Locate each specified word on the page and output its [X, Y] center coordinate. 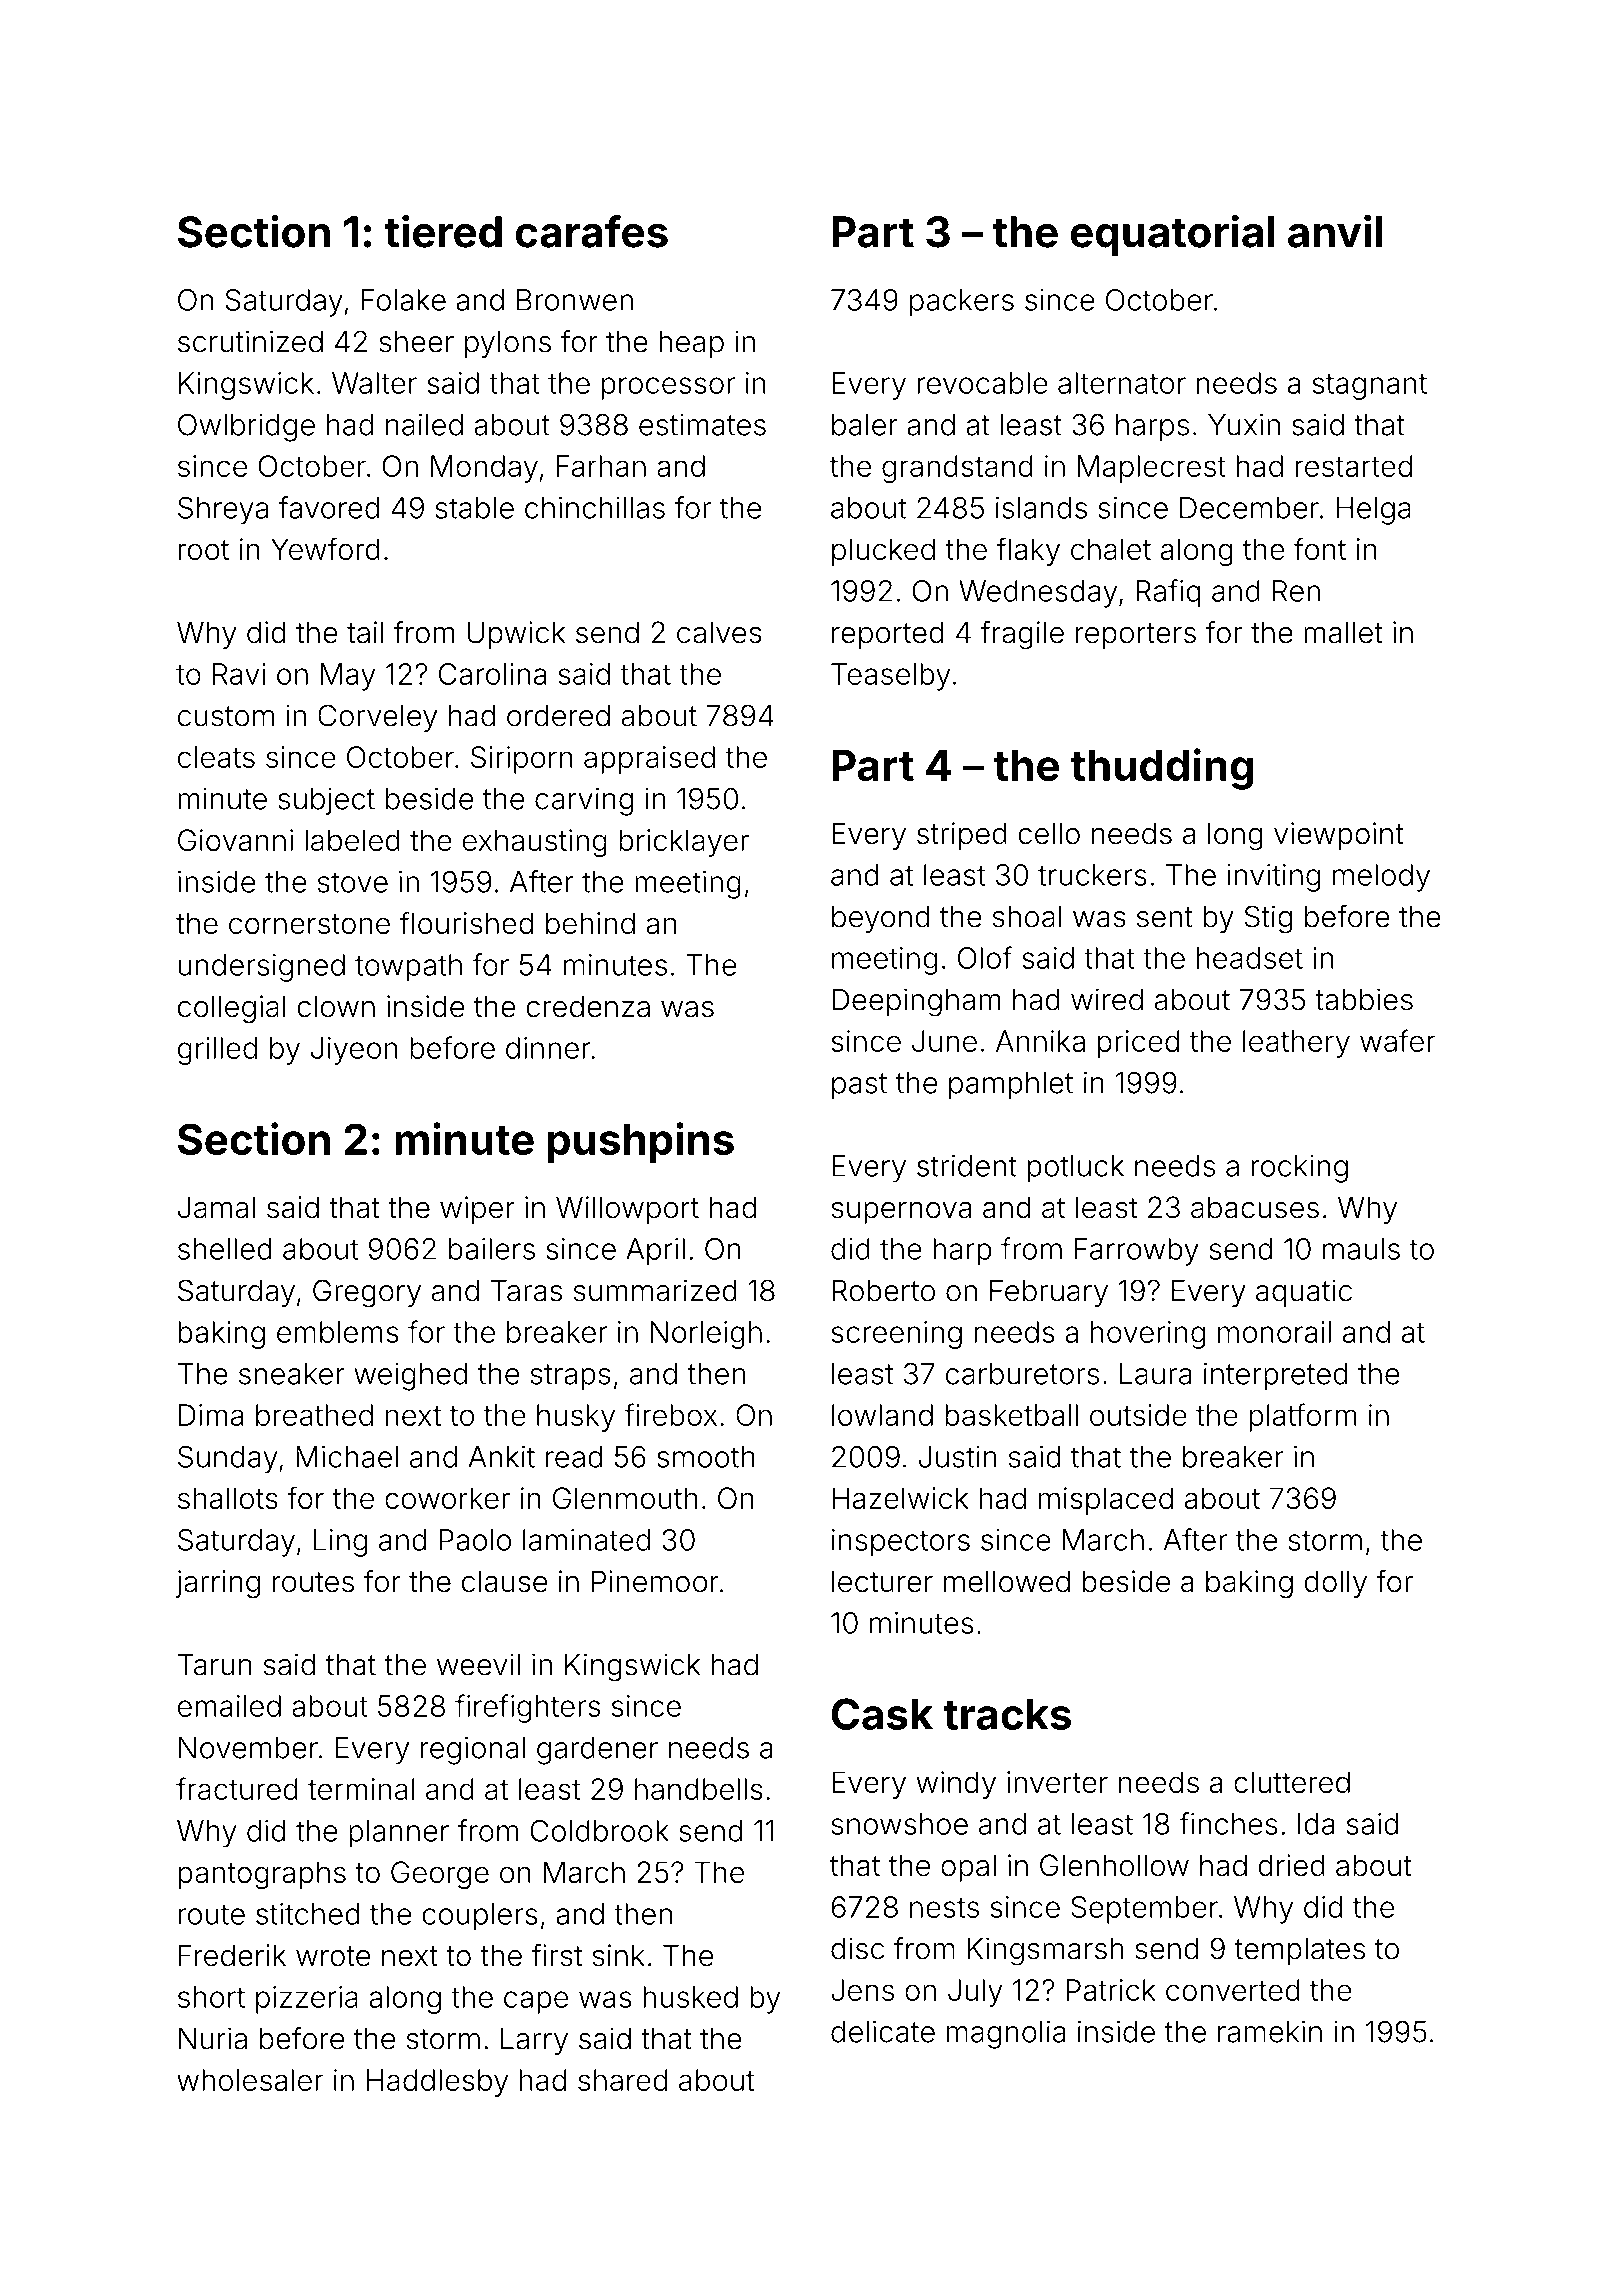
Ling [340, 1543]
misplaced [1106, 1501]
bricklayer [684, 843]
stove [353, 882]
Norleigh [706, 1335]
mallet [1343, 632]
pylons [508, 344]
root [203, 550]
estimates [702, 424]
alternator [1122, 383]
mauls [1361, 1249]
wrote [333, 1956]
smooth [706, 1457]
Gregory [367, 1293]
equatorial [1172, 235]
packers [962, 303]
